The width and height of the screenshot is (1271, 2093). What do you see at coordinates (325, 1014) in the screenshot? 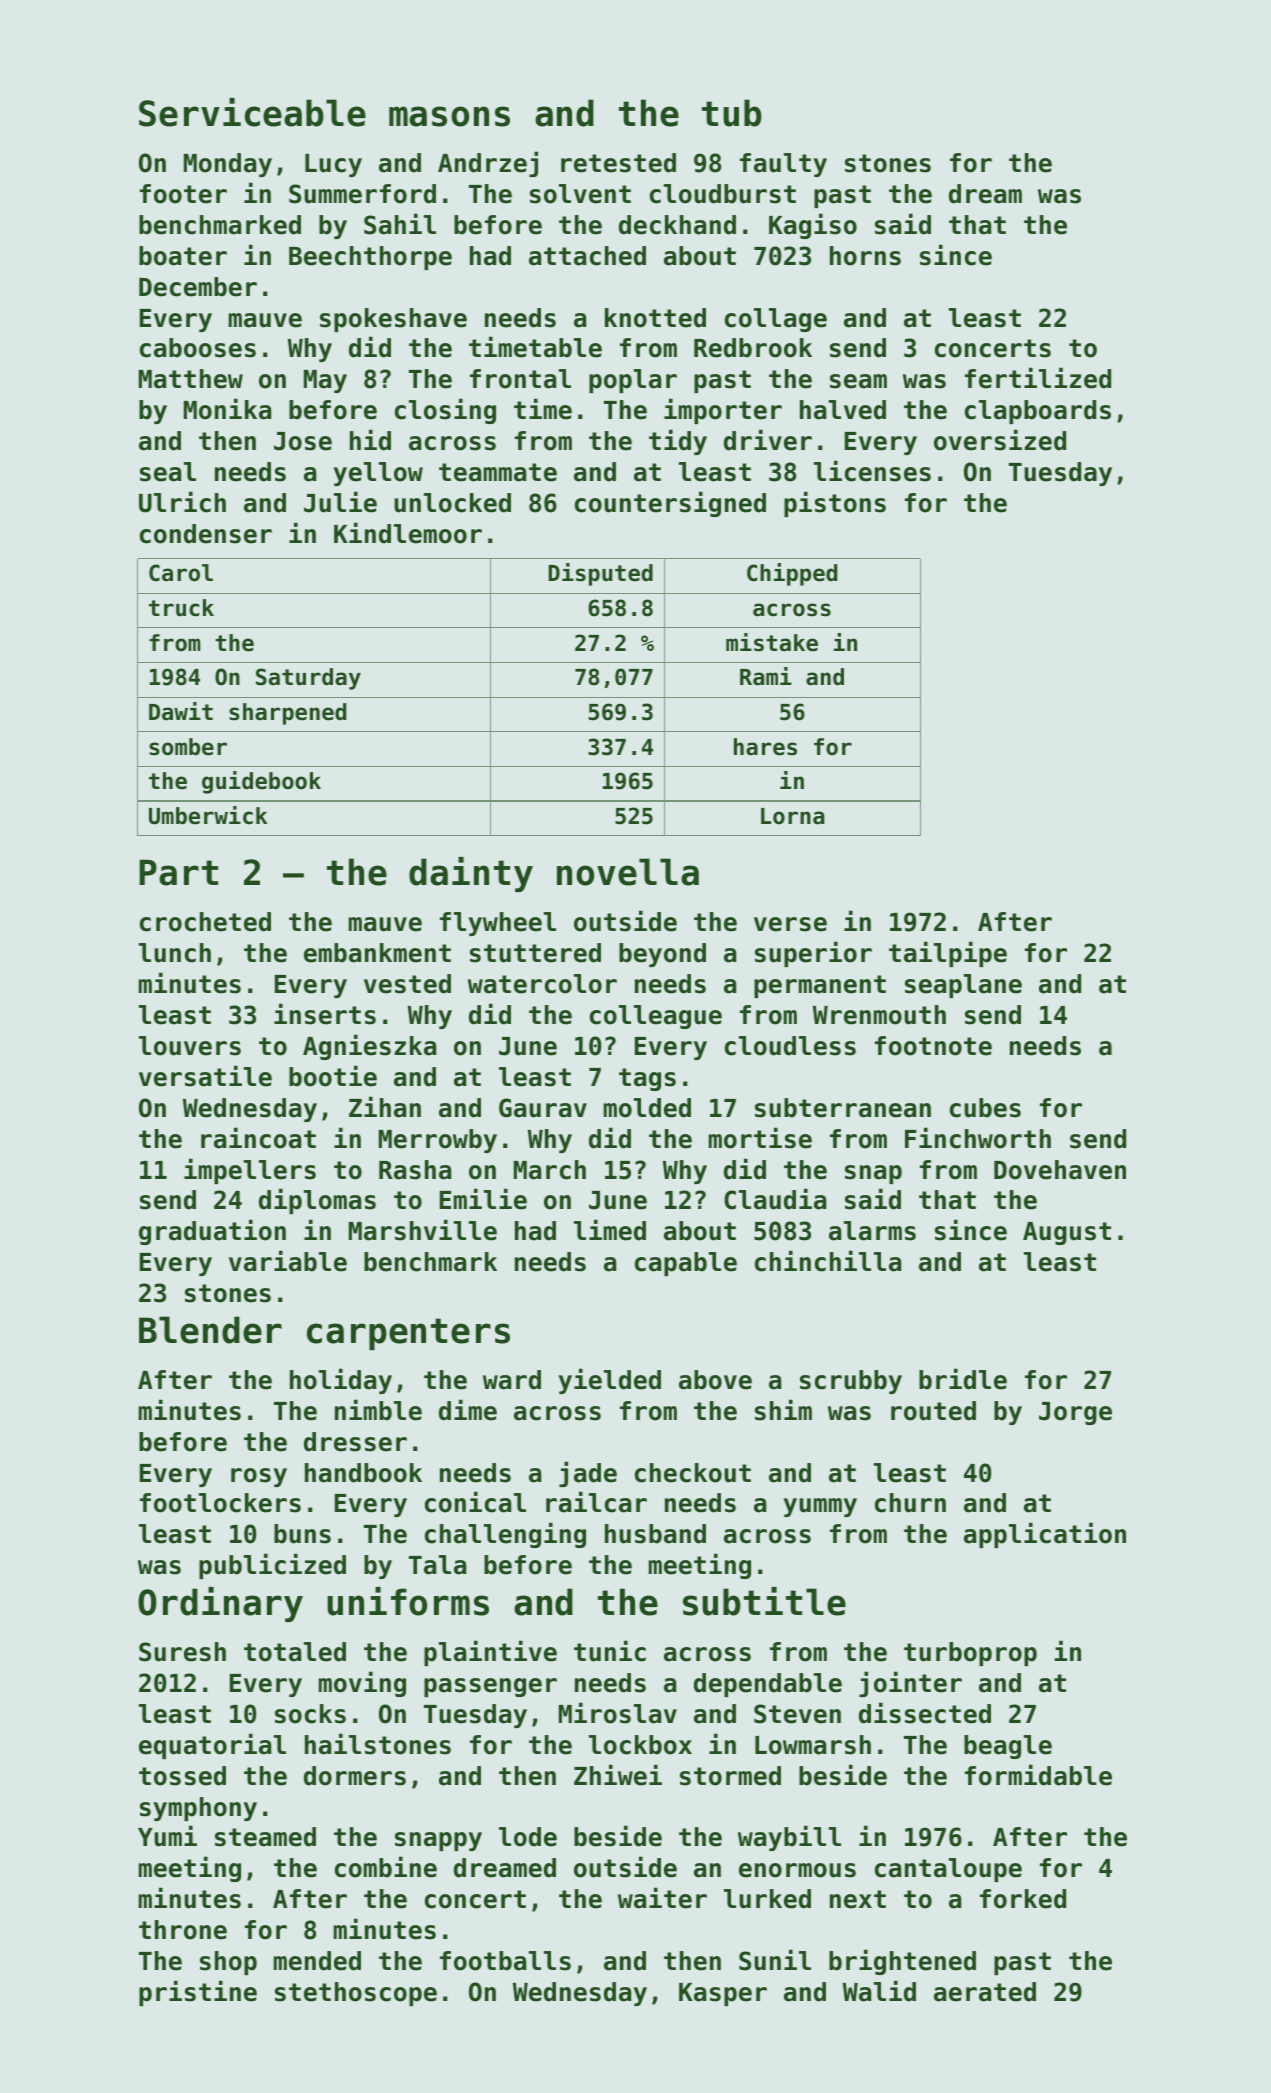
I see `inserts` at bounding box center [325, 1014].
